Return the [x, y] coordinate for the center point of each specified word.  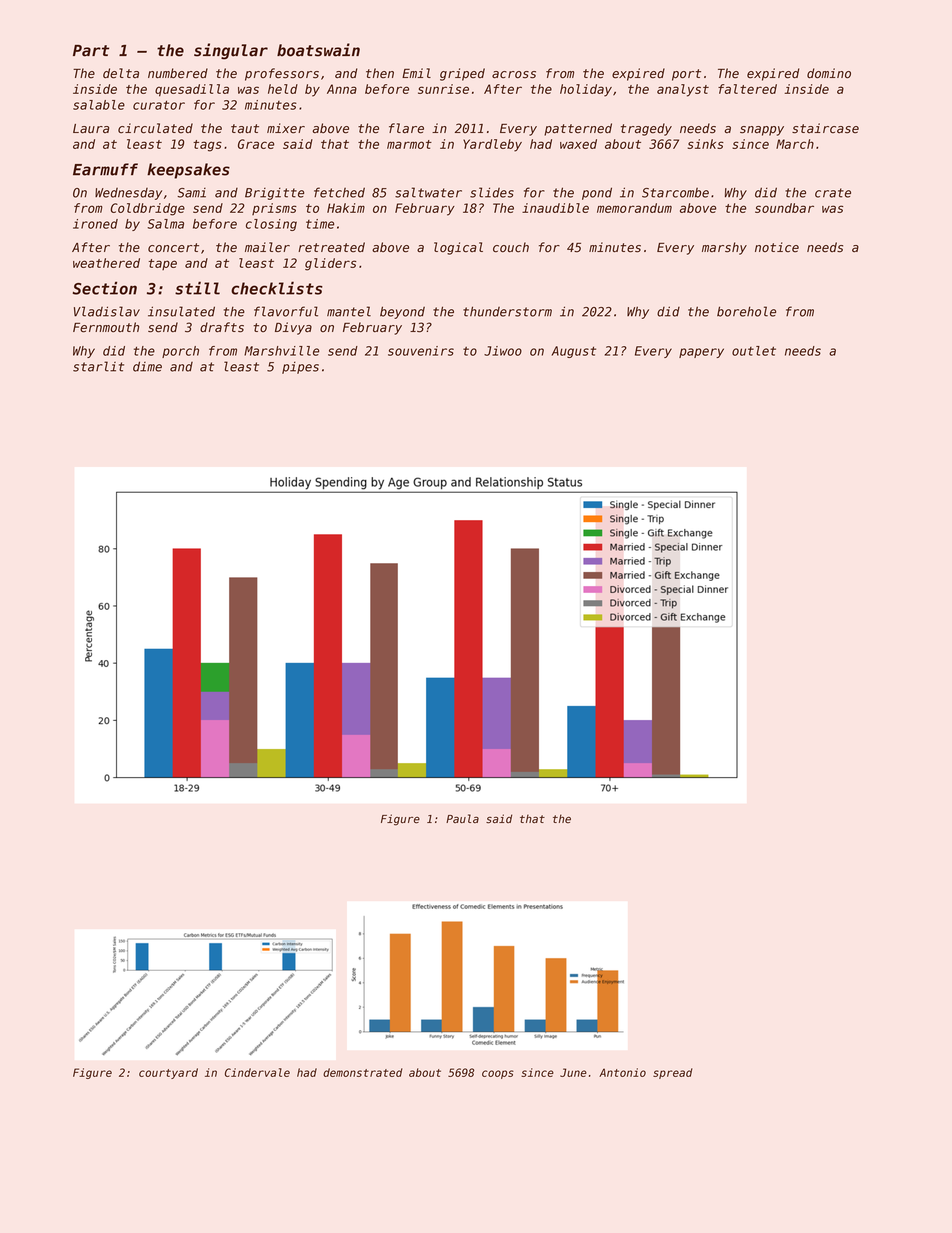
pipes [300, 367]
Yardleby [492, 145]
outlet [754, 351]
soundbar [784, 208]
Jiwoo [503, 351]
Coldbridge [147, 209]
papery [701, 353]
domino [829, 73]
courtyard [168, 1073]
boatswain [318, 50]
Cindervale [257, 1072]
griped [462, 74]
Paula [462, 818]
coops [498, 1074]
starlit [98, 366]
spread [673, 1073]
